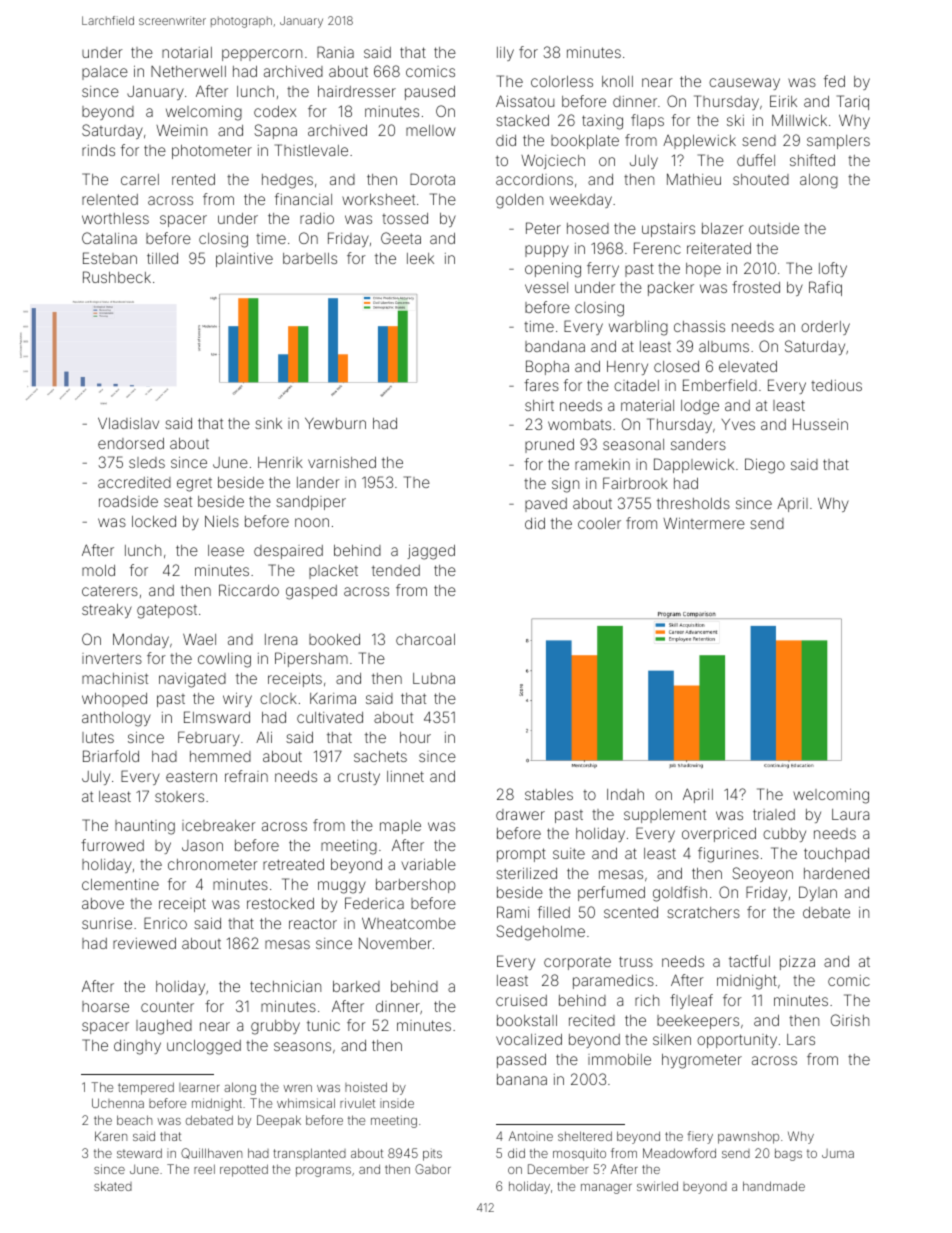 This page has width=952, height=1233. Describe the element at coordinates (113, 1186) in the page. I see `skated` at that location.
